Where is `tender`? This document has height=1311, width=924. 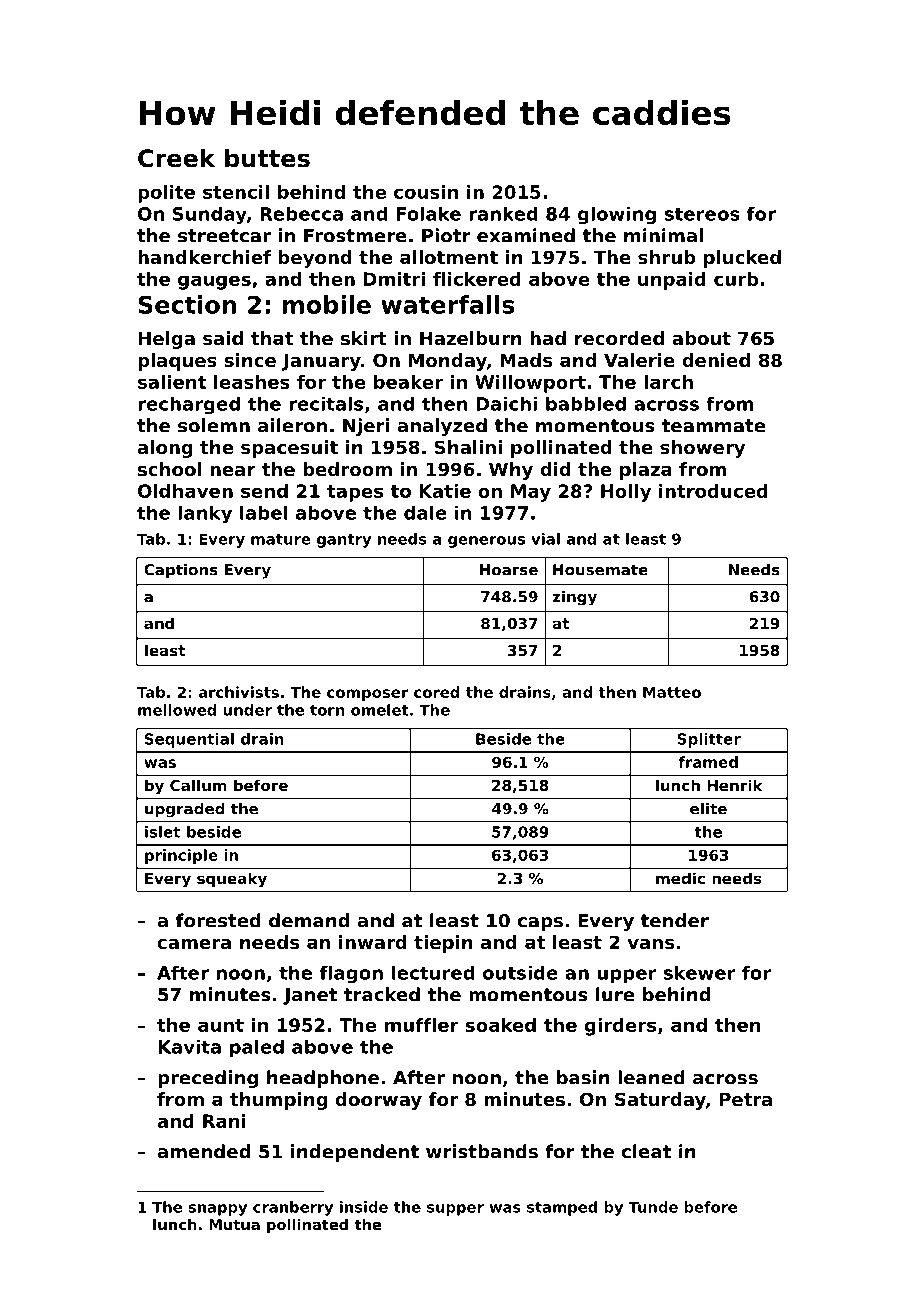 tender is located at coordinates (674, 920).
